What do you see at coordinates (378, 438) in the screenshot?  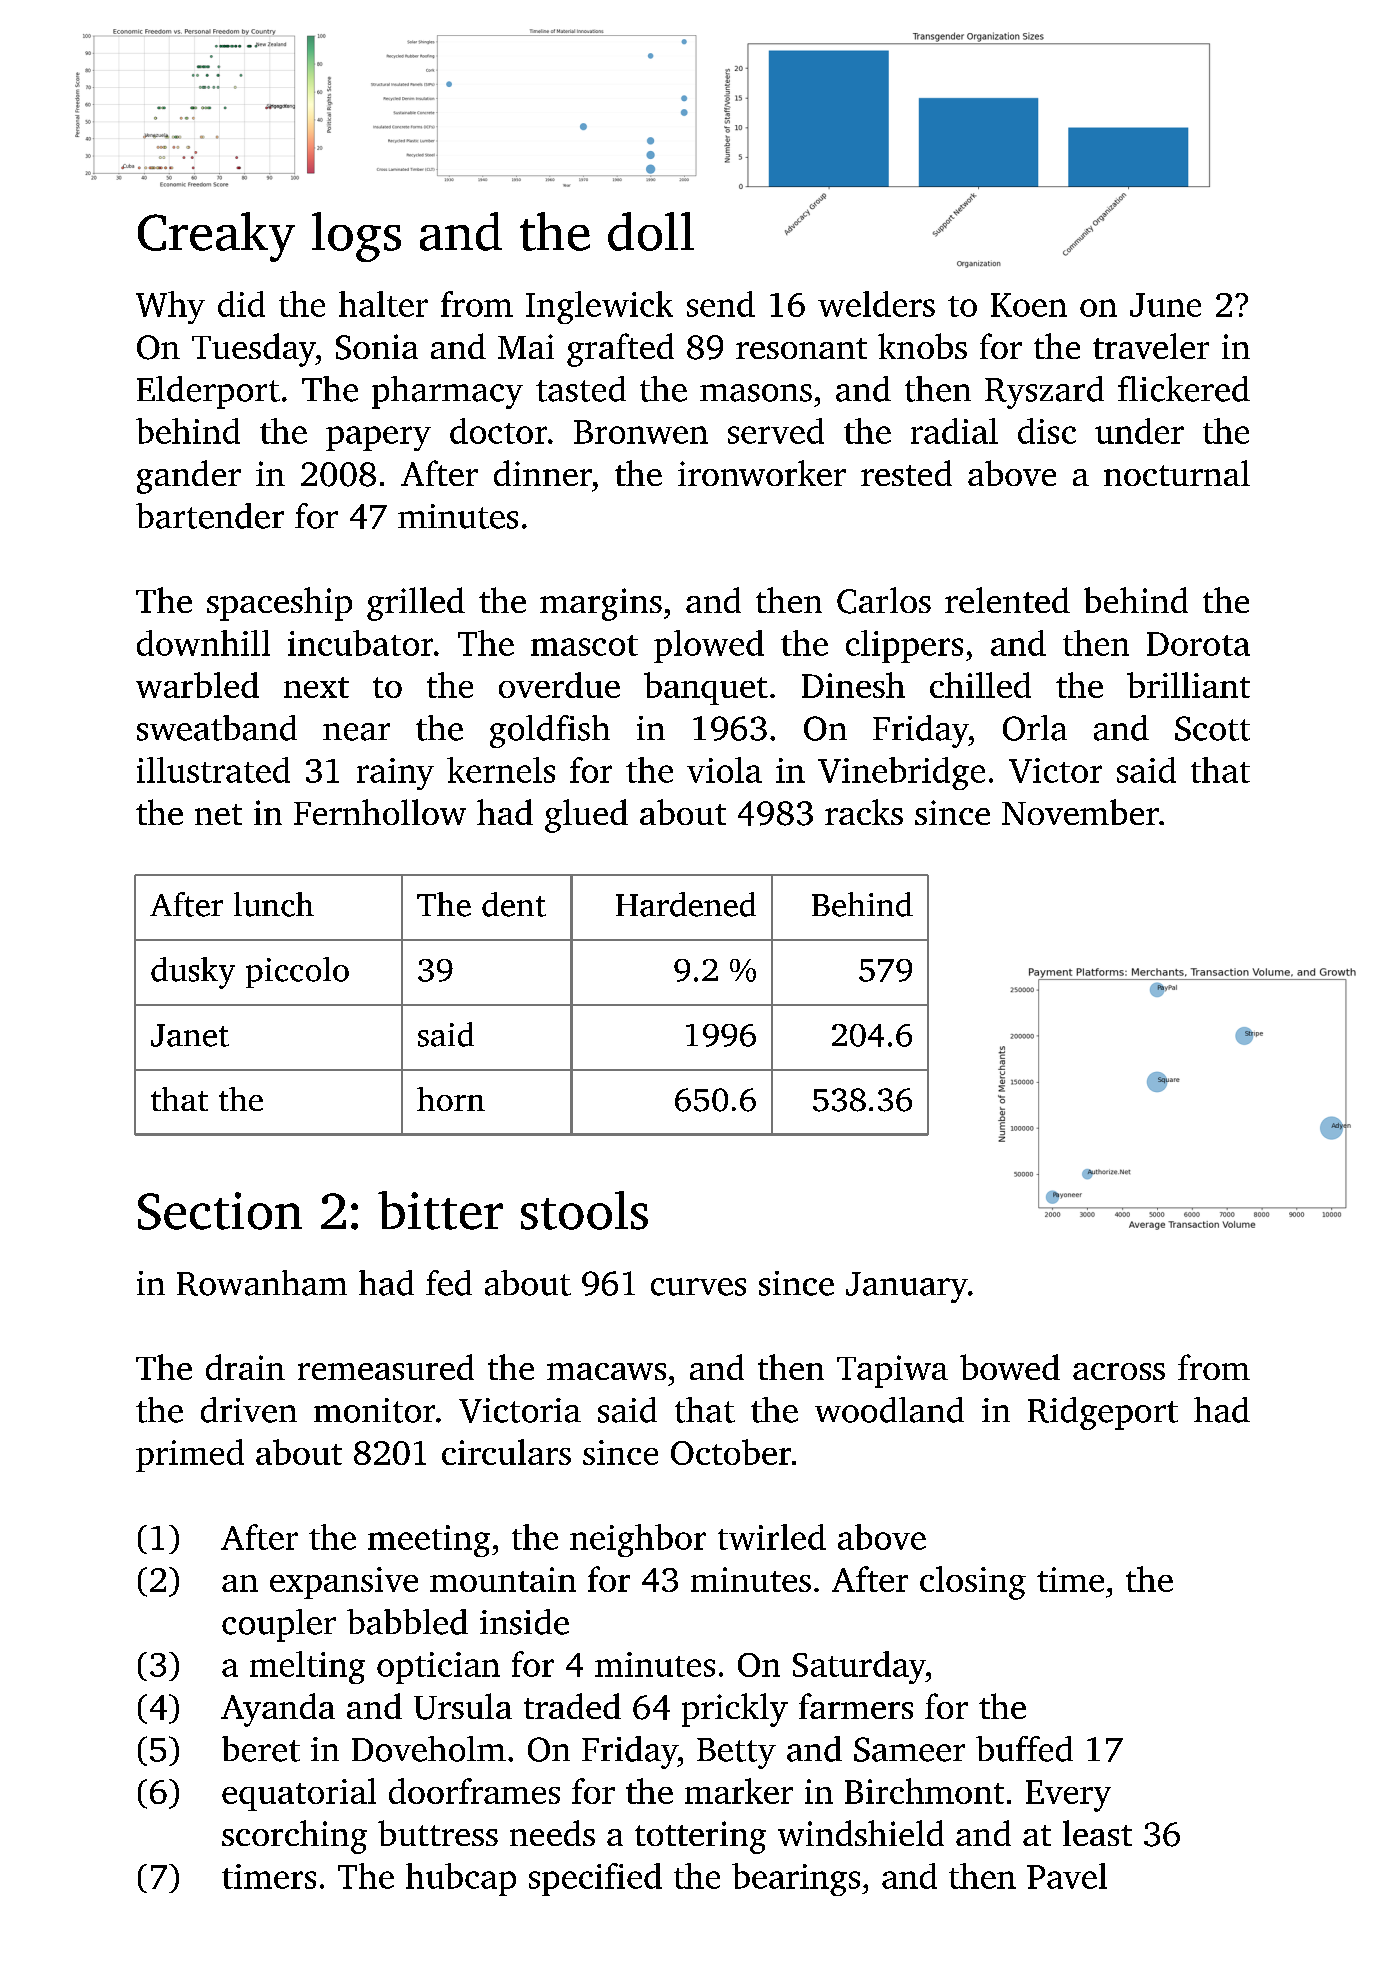 I see `papery` at bounding box center [378, 438].
